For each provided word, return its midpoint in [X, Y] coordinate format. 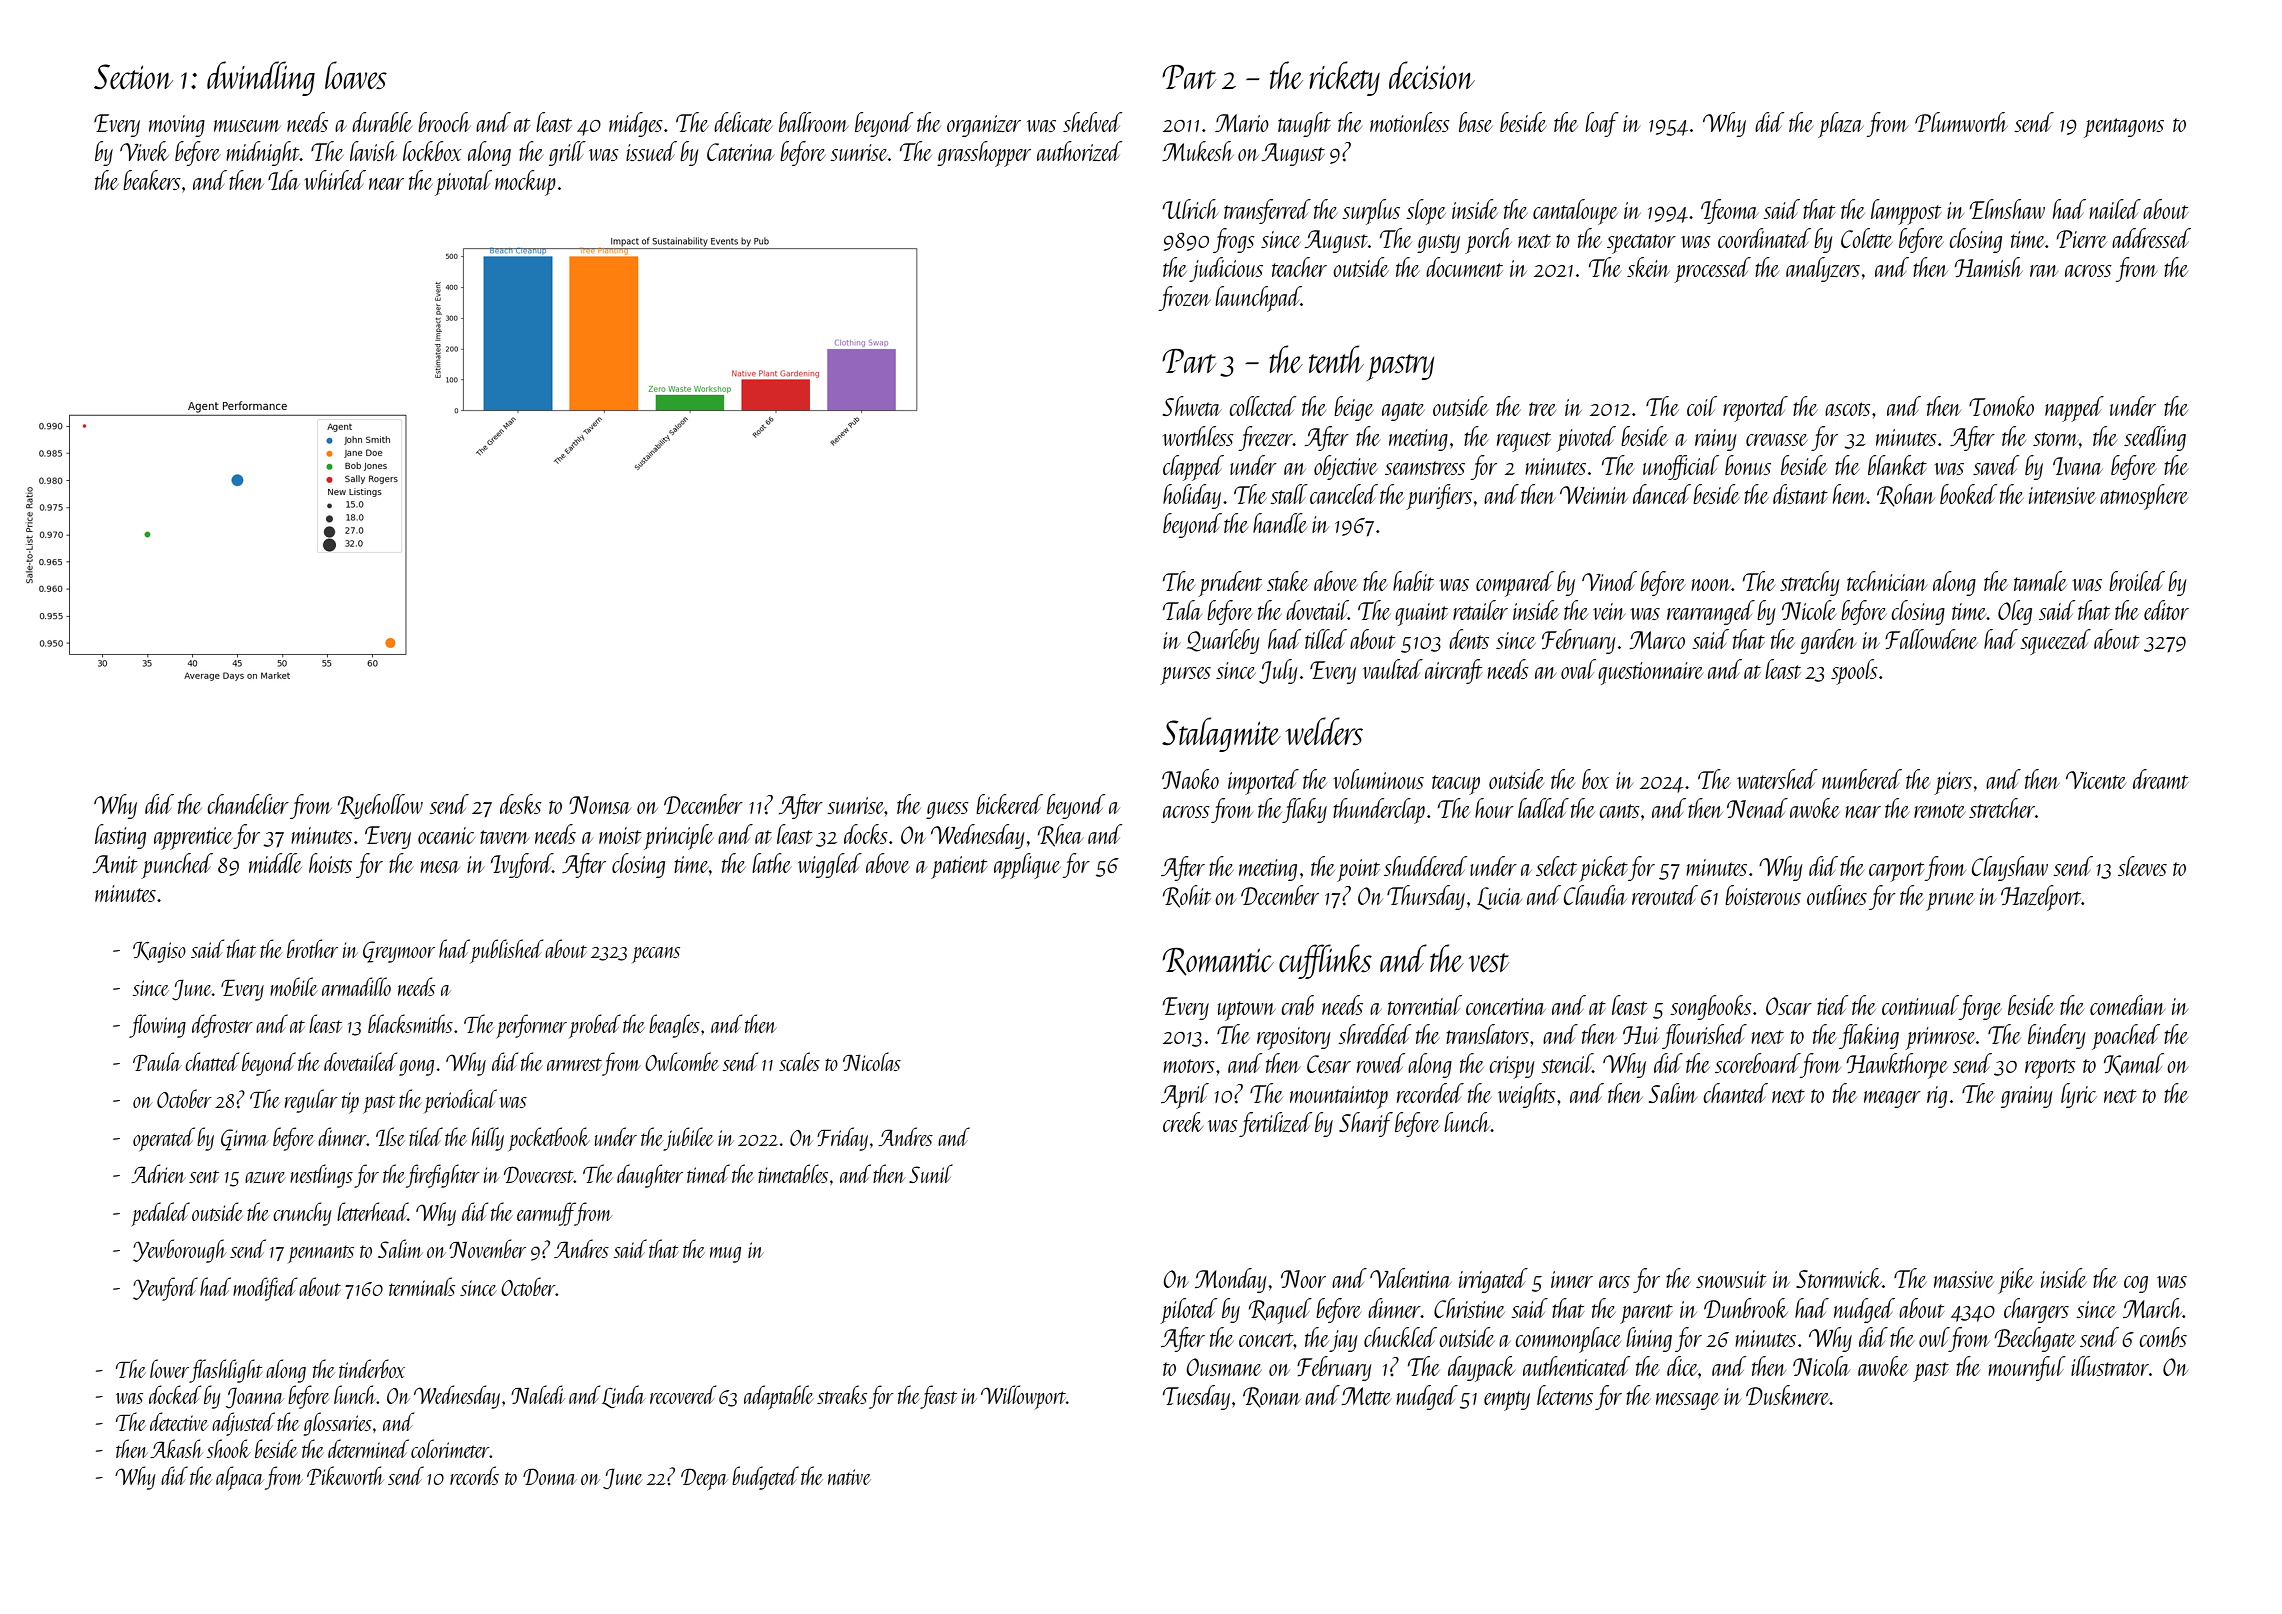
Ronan [1272, 1397]
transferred [1267, 211]
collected [1262, 406]
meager [1892, 1099]
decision [1432, 75]
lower [169, 1368]
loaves [356, 75]
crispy [1512, 1067]
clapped [1193, 468]
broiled [2137, 581]
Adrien [158, 1173]
